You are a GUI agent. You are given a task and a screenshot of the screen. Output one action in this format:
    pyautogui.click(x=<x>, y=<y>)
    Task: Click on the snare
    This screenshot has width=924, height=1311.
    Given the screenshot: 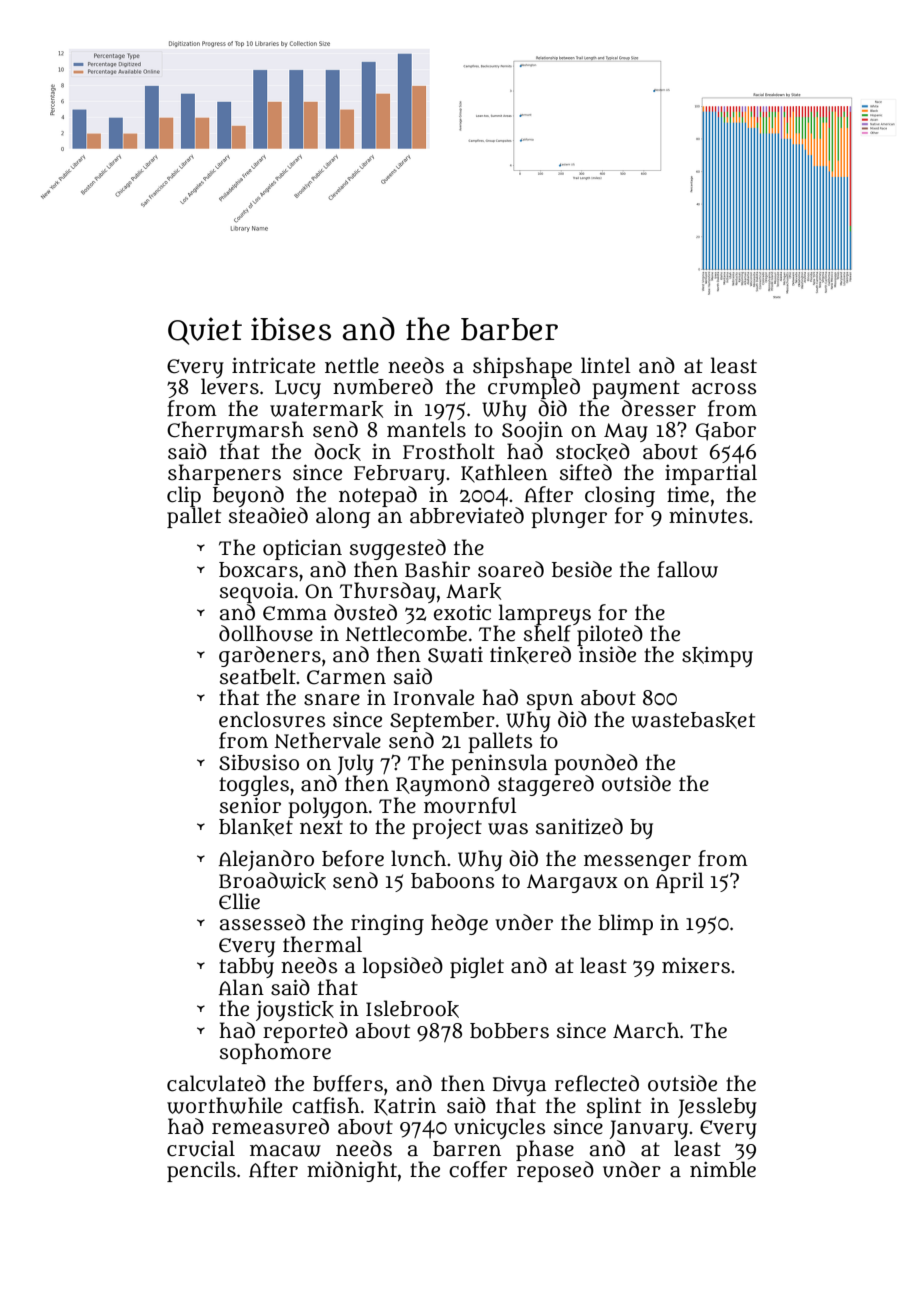 What is the action you would take?
    pyautogui.click(x=332, y=699)
